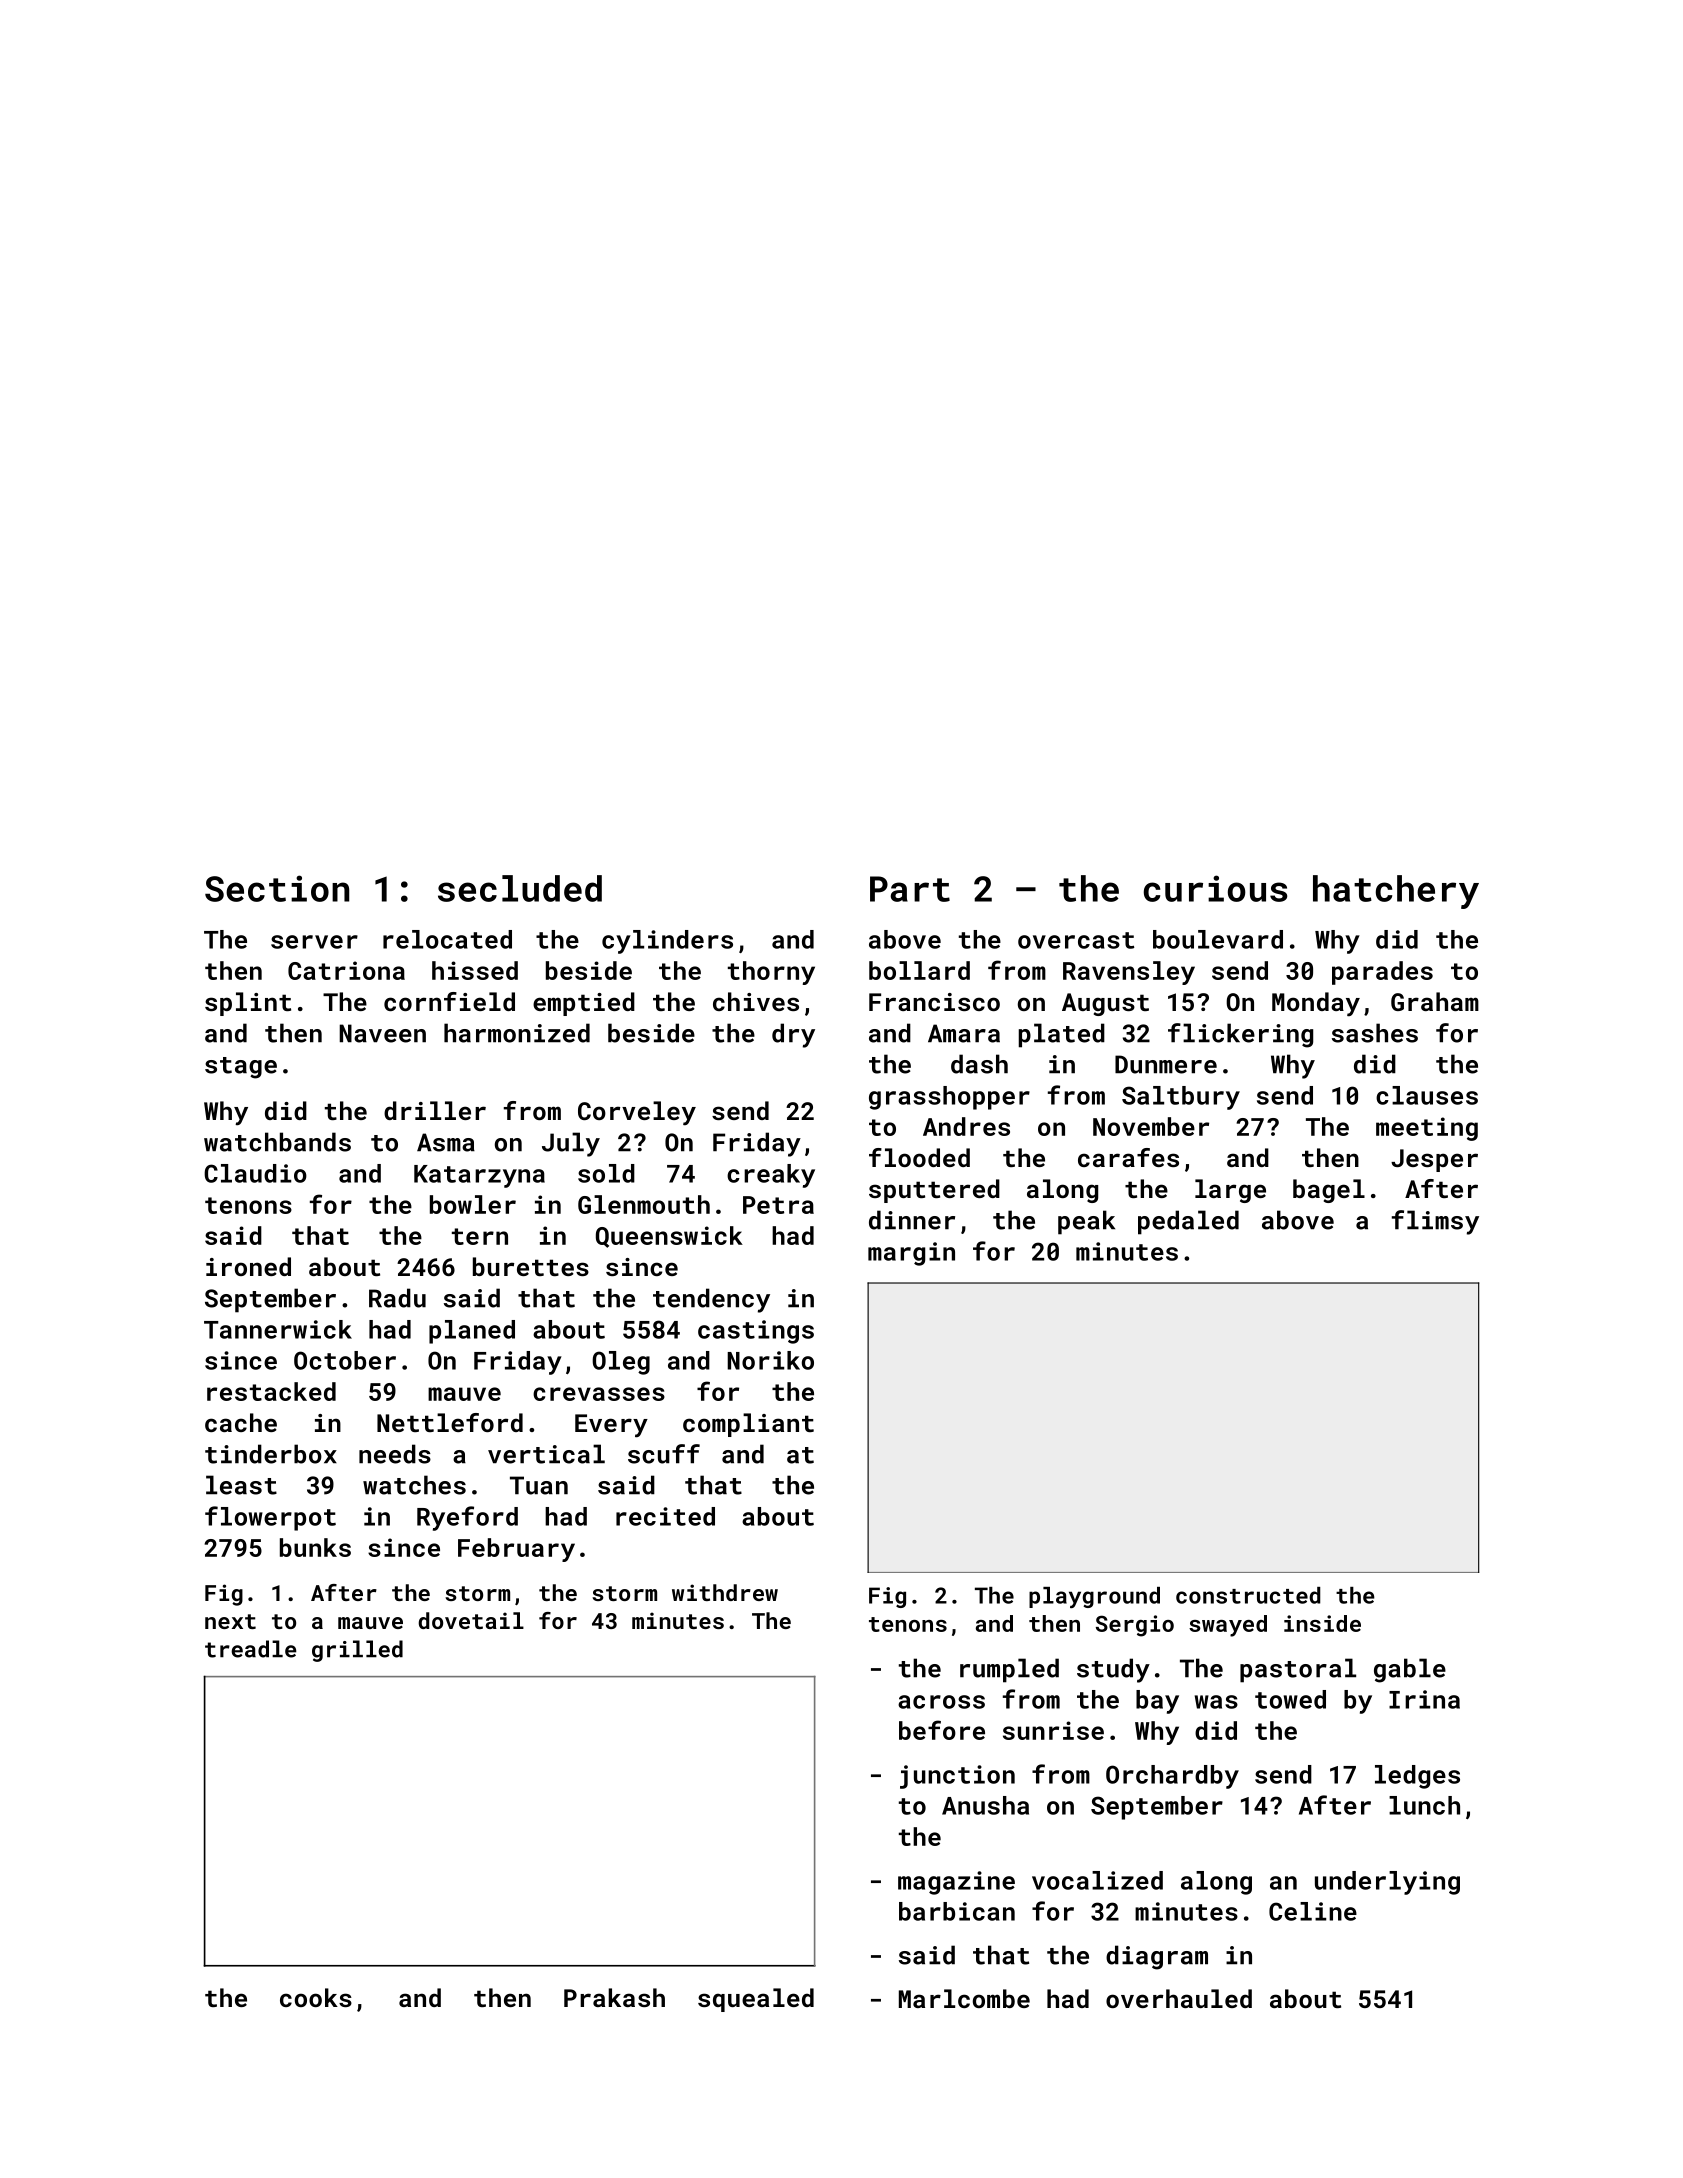 Image resolution: width=1683 pixels, height=2178 pixels. Describe the element at coordinates (1179, 1998) in the page. I see `overhauled` at that location.
